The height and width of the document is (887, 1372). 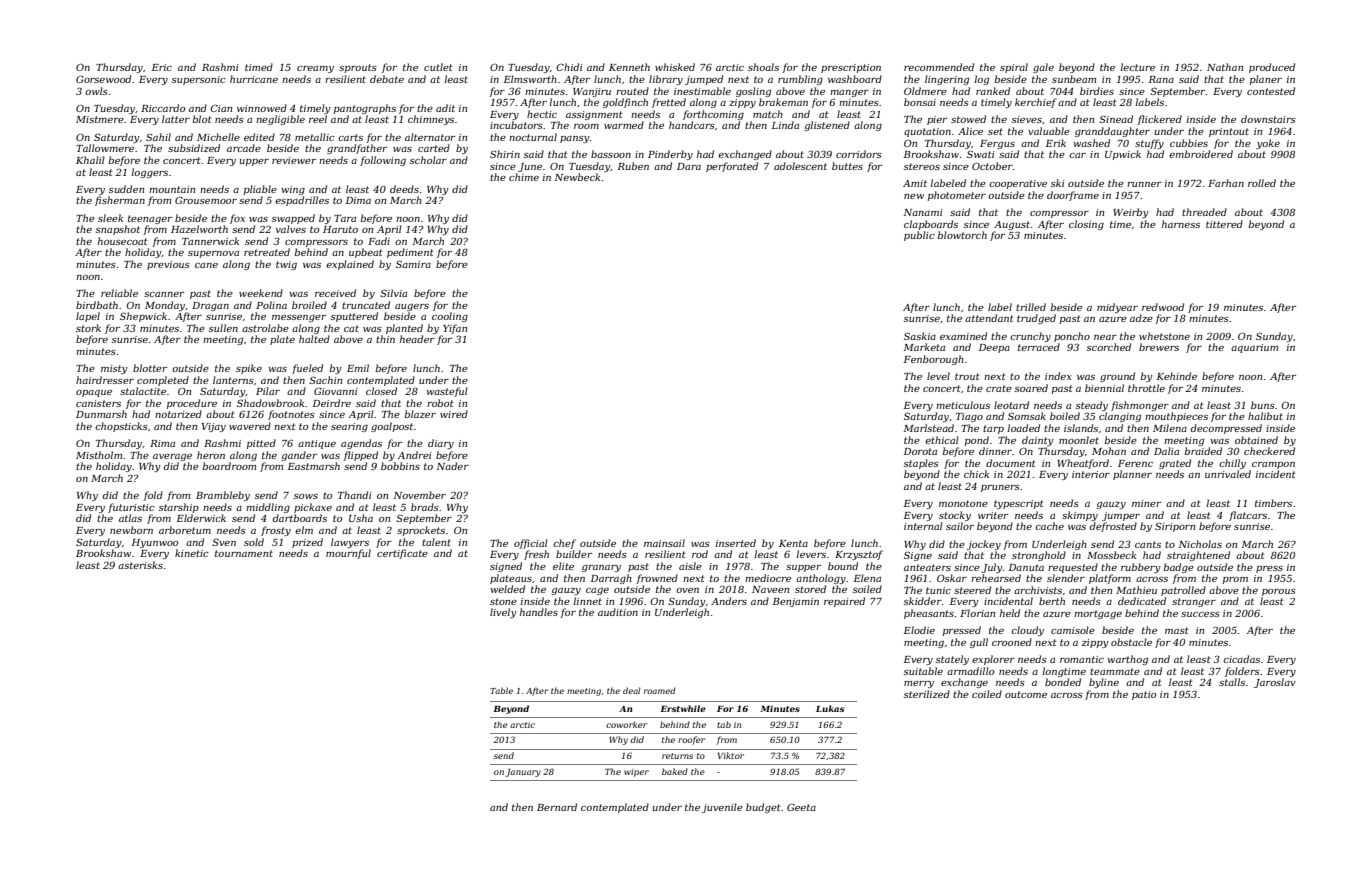 I want to click on crunchy, so click(x=1030, y=337).
